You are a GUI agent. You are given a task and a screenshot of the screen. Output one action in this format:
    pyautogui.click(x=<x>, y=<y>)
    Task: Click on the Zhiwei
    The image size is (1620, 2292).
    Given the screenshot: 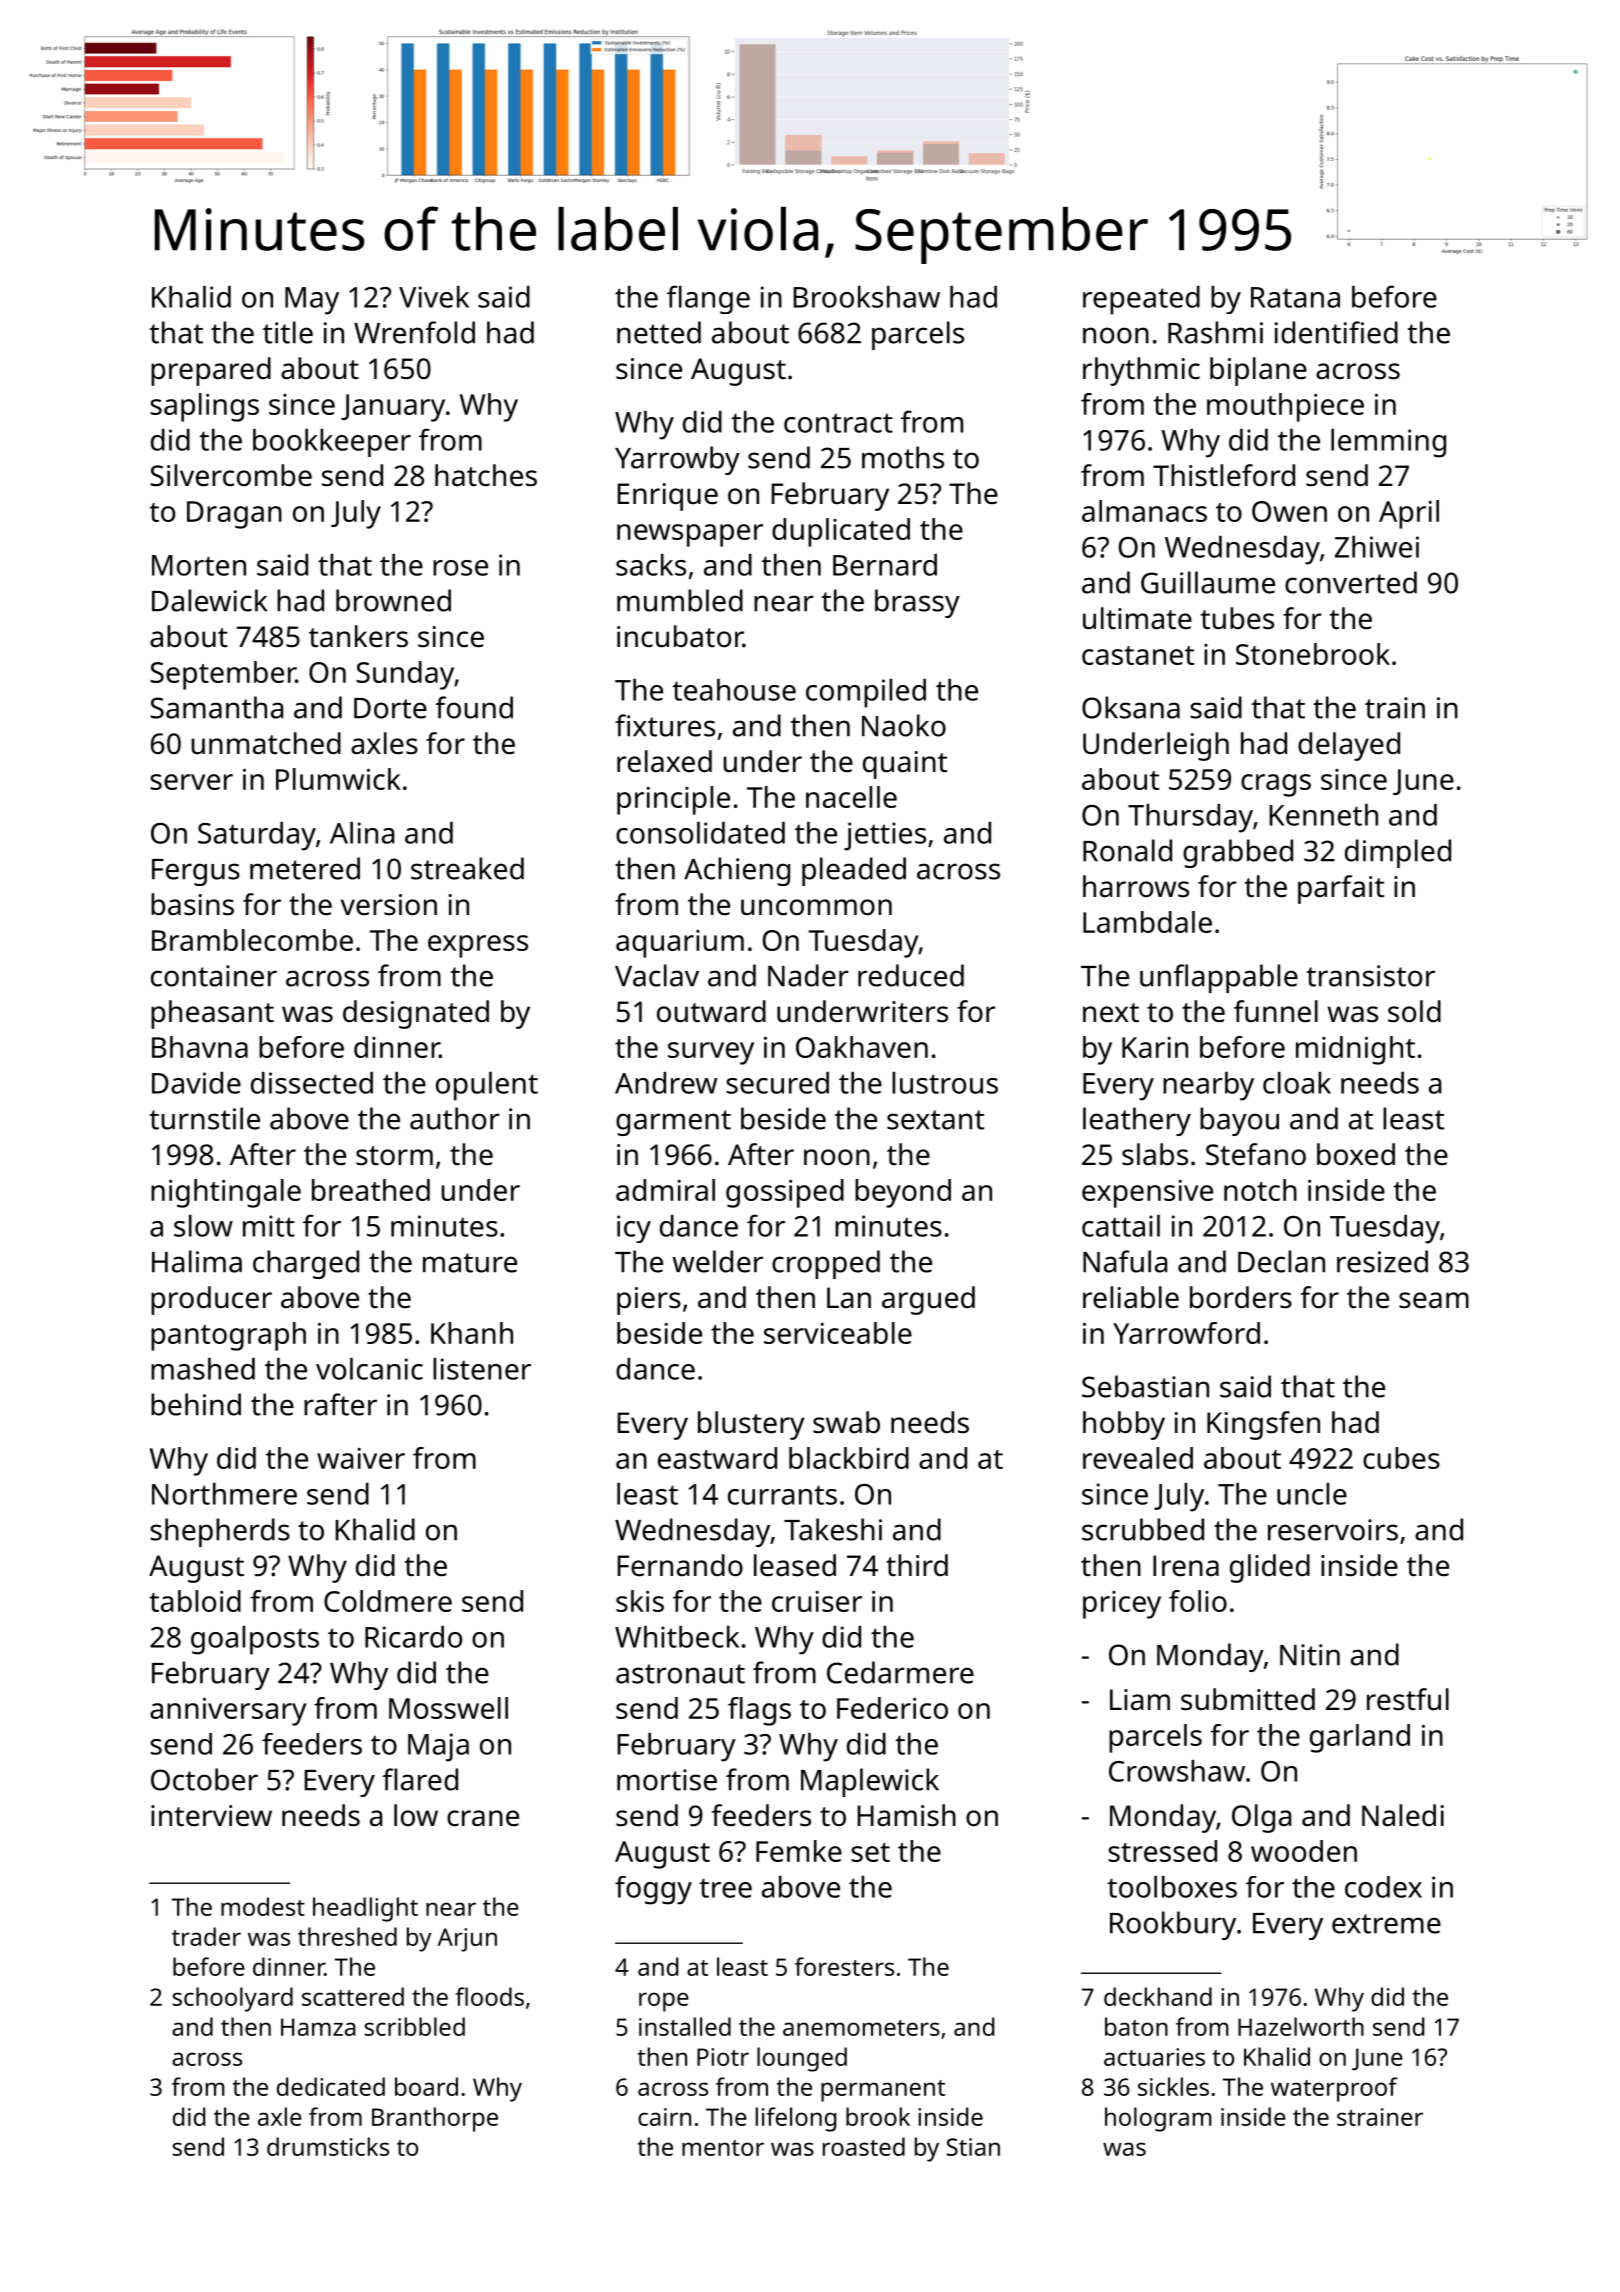 What is the action you would take?
    pyautogui.click(x=1377, y=547)
